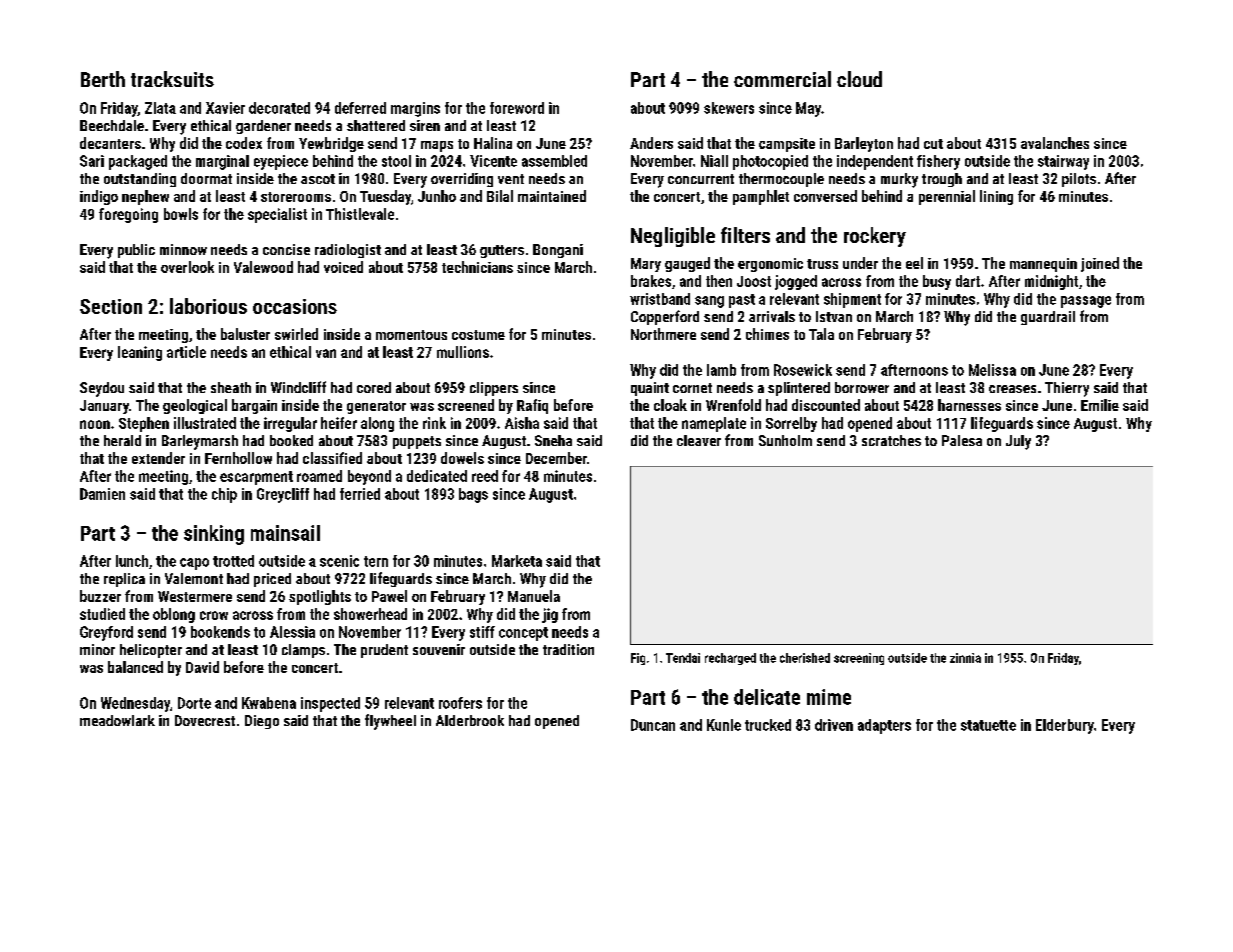 The width and height of the document is (1233, 952). Describe the element at coordinates (339, 561) in the document. I see `scenic` at that location.
